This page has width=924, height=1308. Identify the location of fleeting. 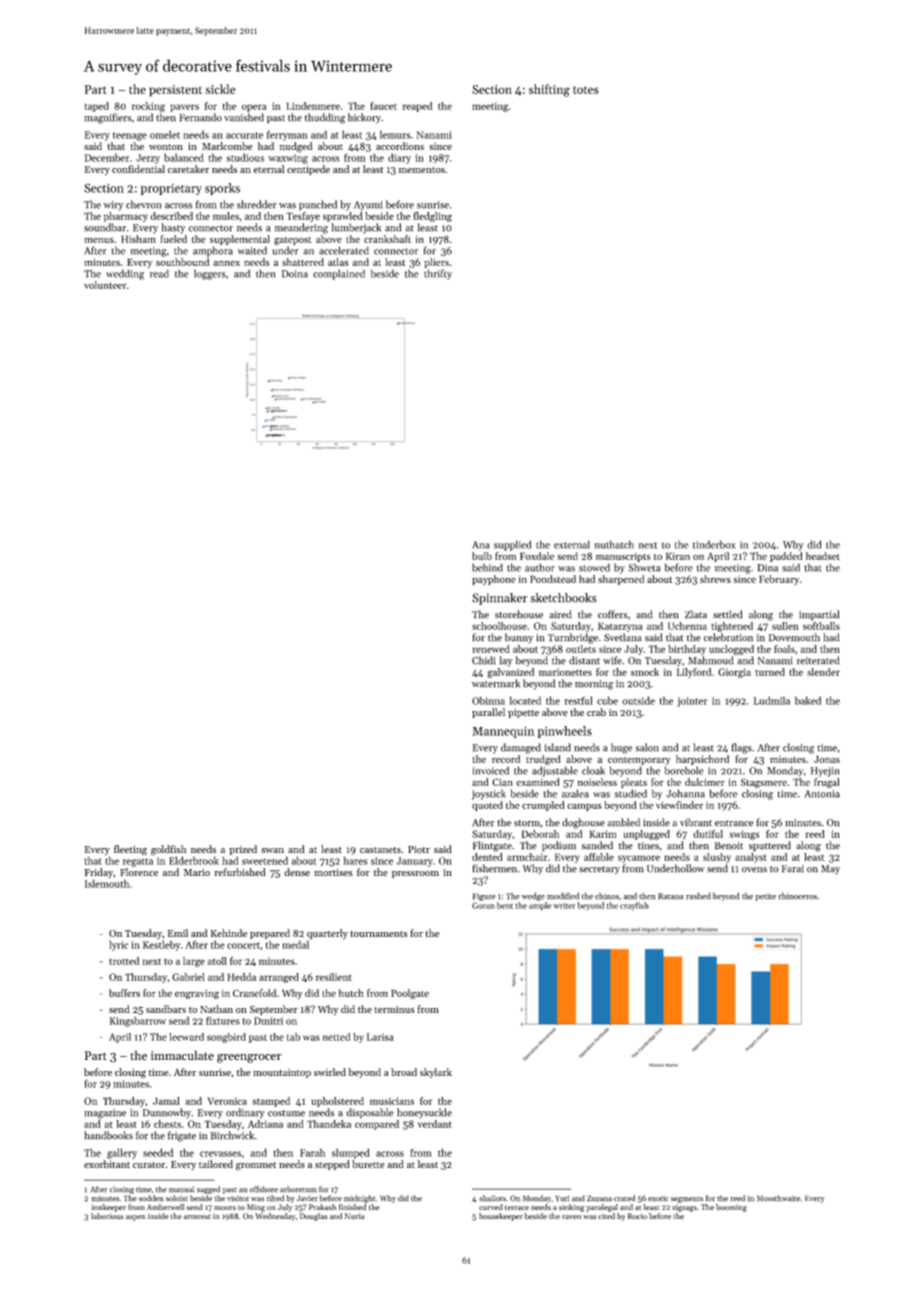
(130, 850).
